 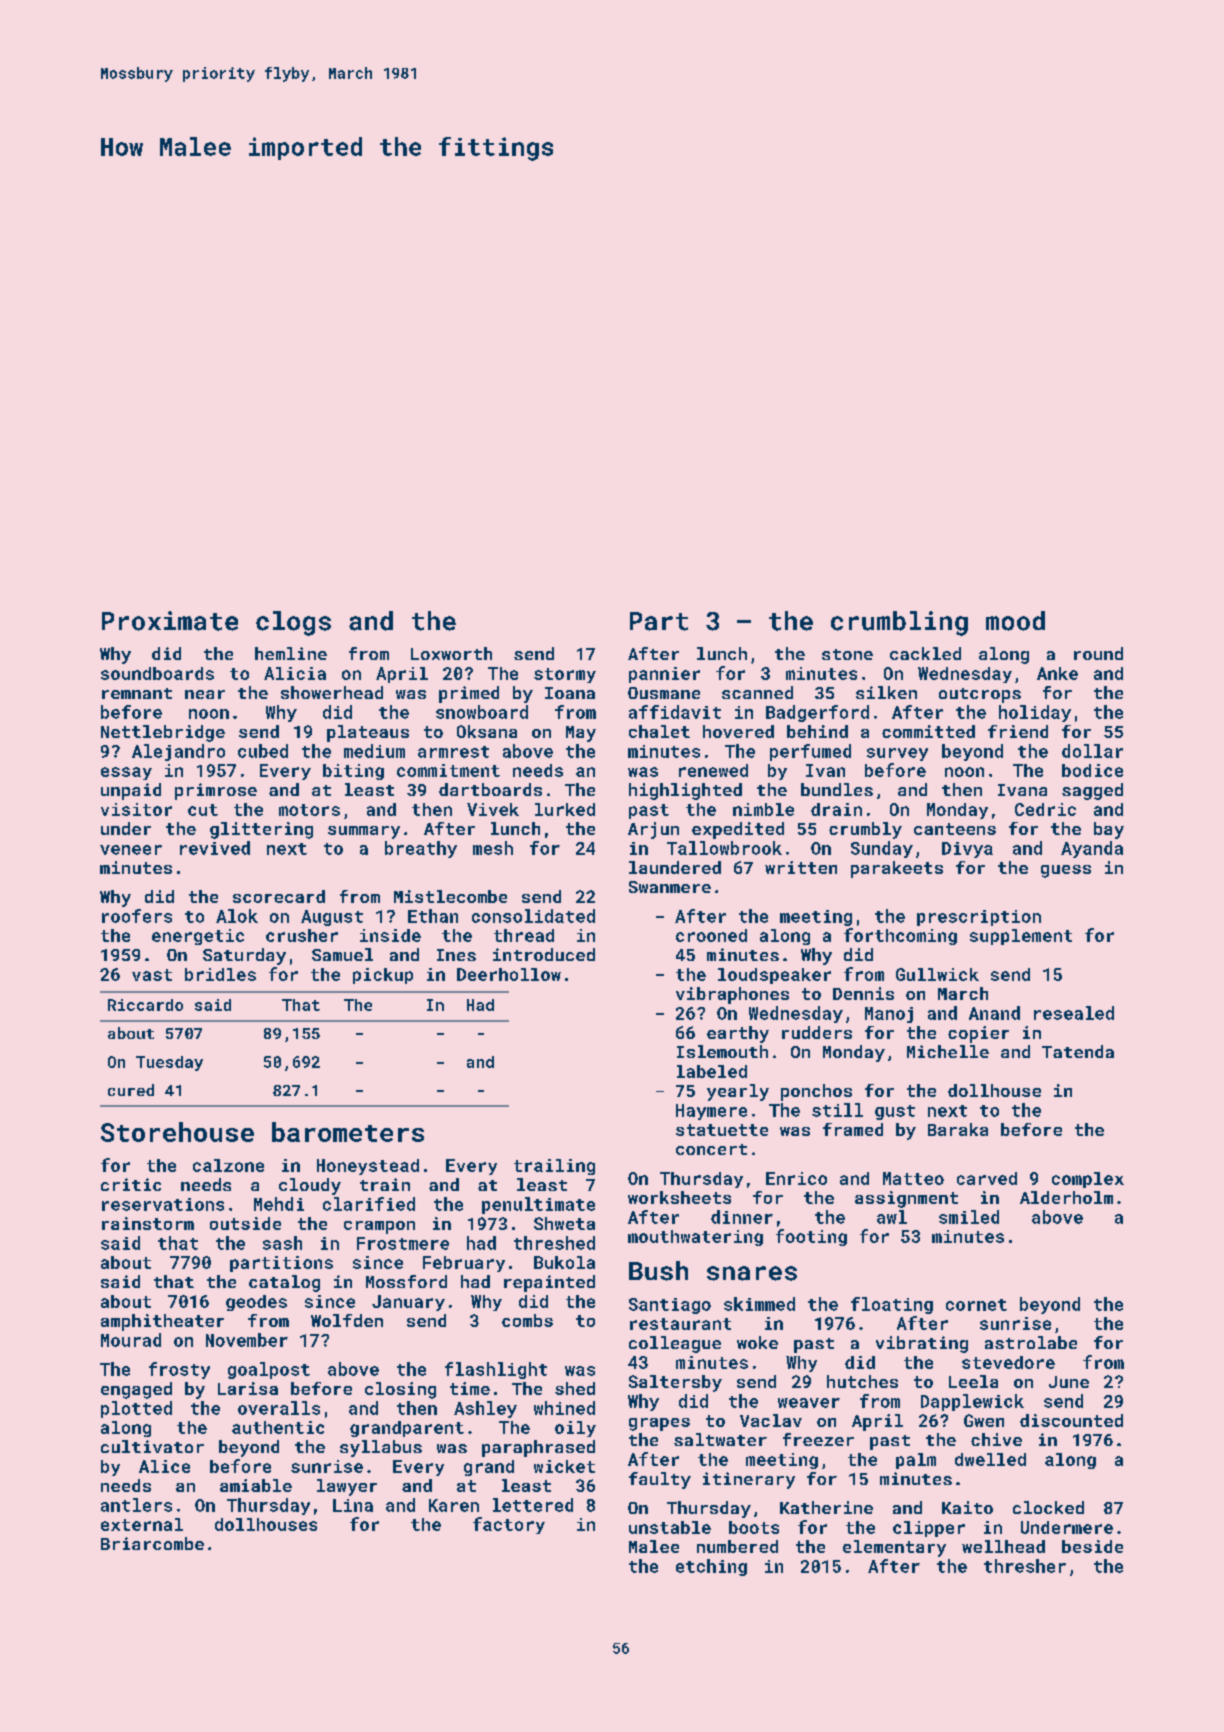 I want to click on Saltersby, so click(x=675, y=1383).
